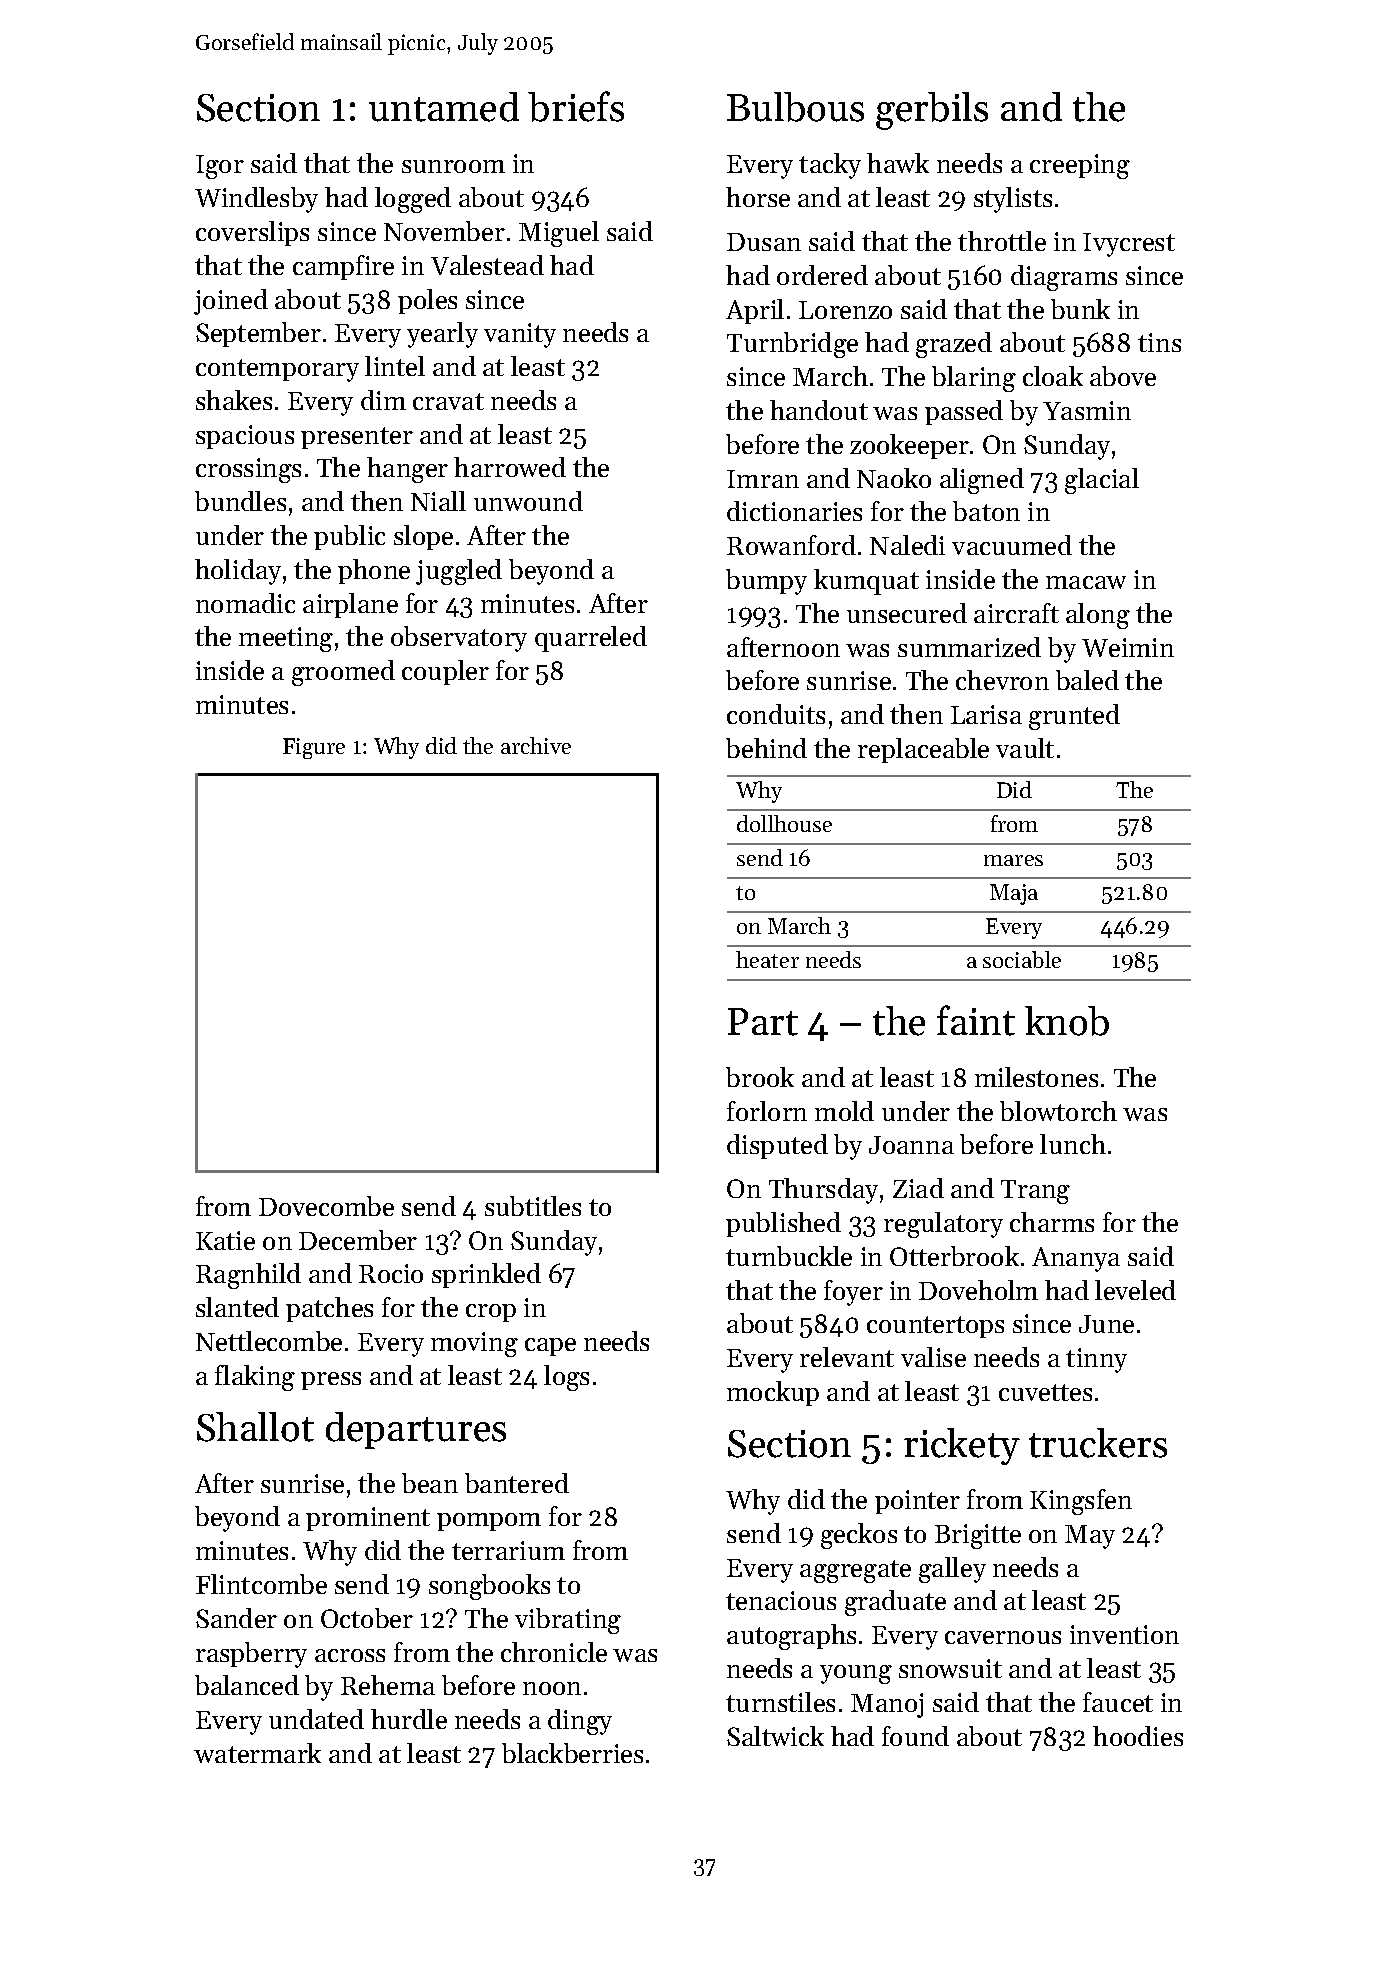 This screenshot has width=1386, height=1969. What do you see at coordinates (767, 1111) in the screenshot?
I see `forlorn` at bounding box center [767, 1111].
